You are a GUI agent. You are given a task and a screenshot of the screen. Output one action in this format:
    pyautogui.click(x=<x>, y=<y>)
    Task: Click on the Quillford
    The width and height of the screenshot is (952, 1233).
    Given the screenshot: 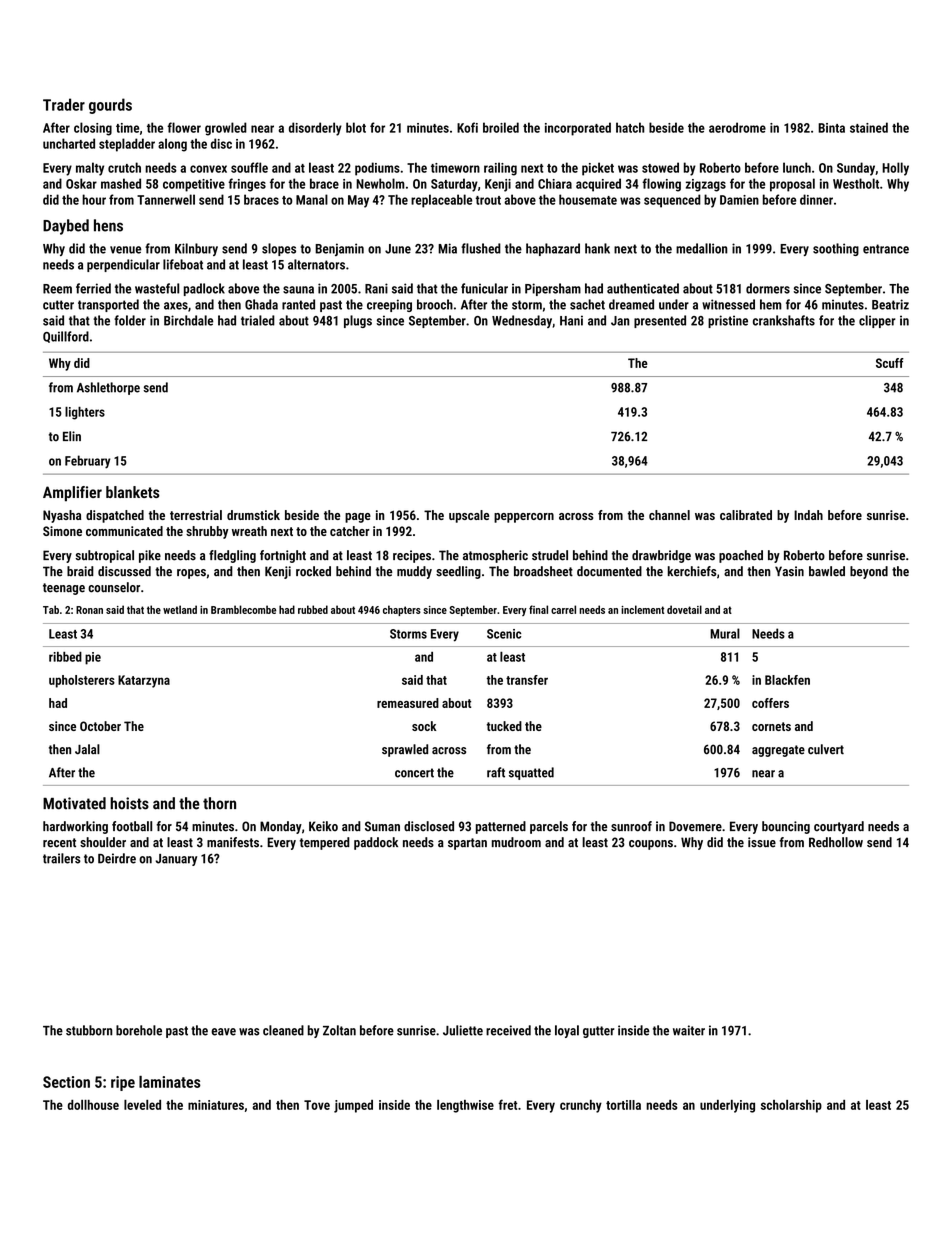 What is the action you would take?
    pyautogui.click(x=66, y=337)
